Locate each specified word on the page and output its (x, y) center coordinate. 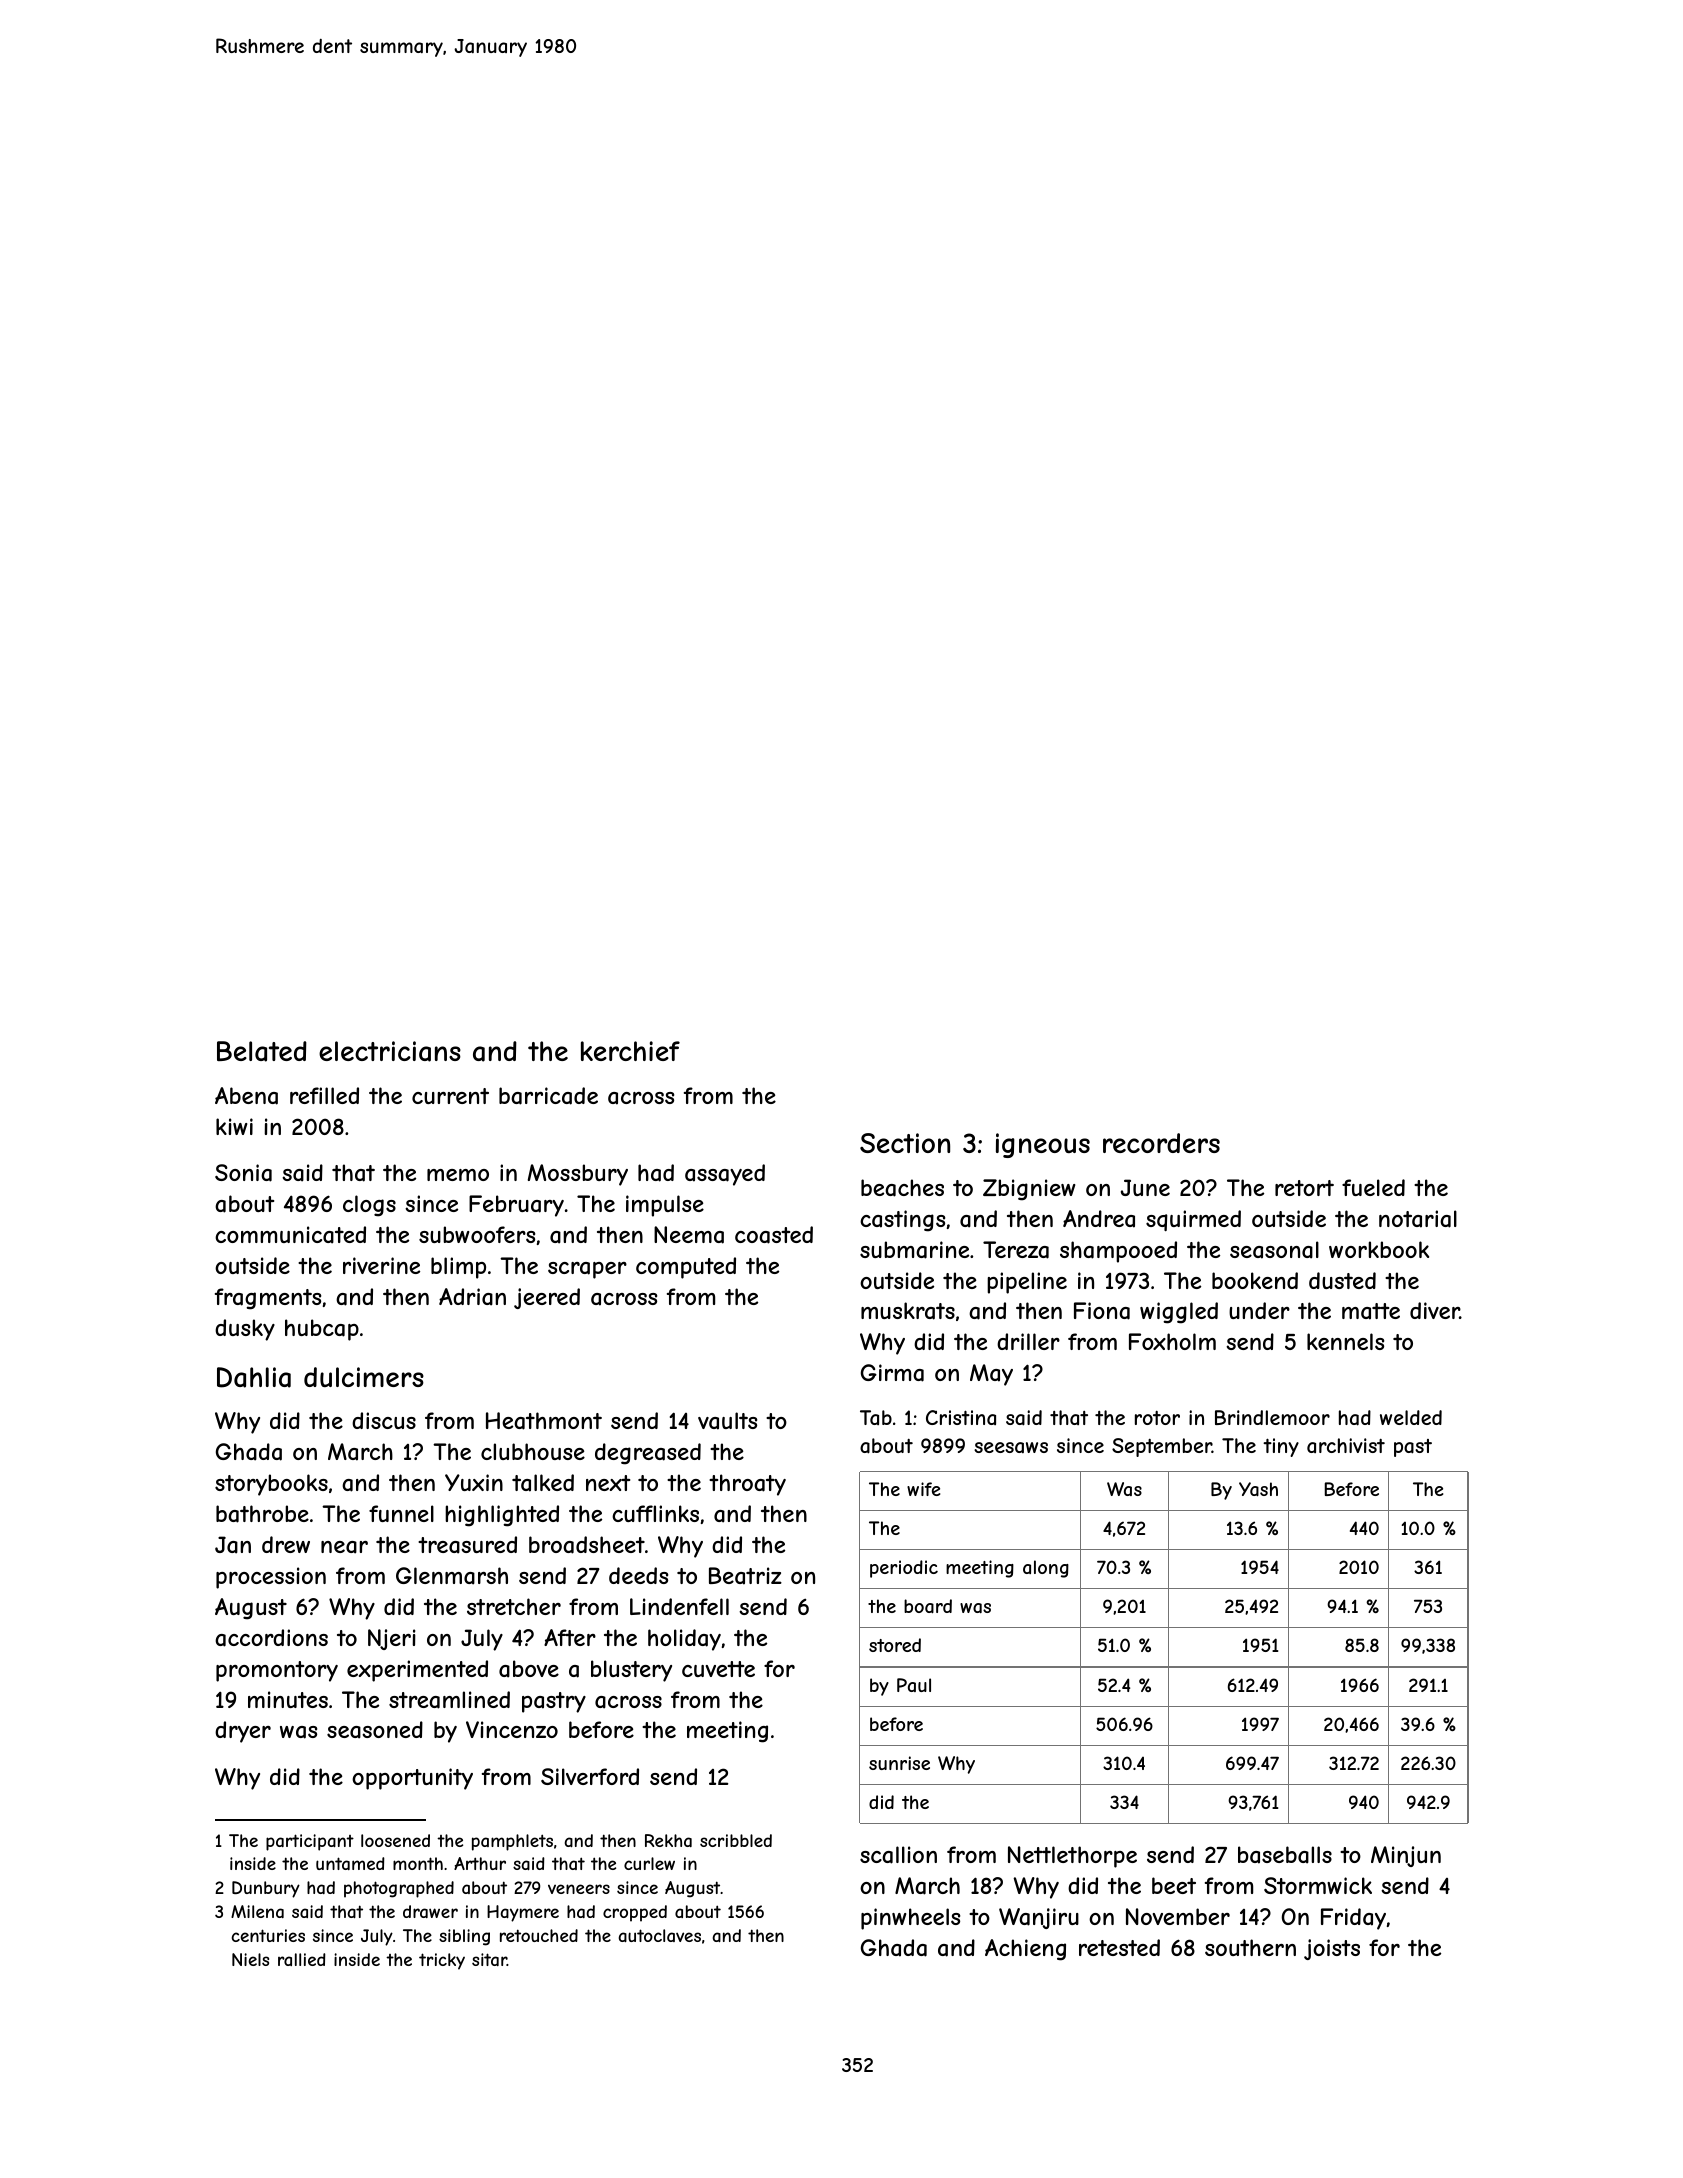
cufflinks (655, 1513)
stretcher (514, 1606)
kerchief (630, 1051)
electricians (390, 1051)
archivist (1346, 1445)
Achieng (1025, 1950)
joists (1332, 1949)
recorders (1161, 1143)
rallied (302, 1959)
